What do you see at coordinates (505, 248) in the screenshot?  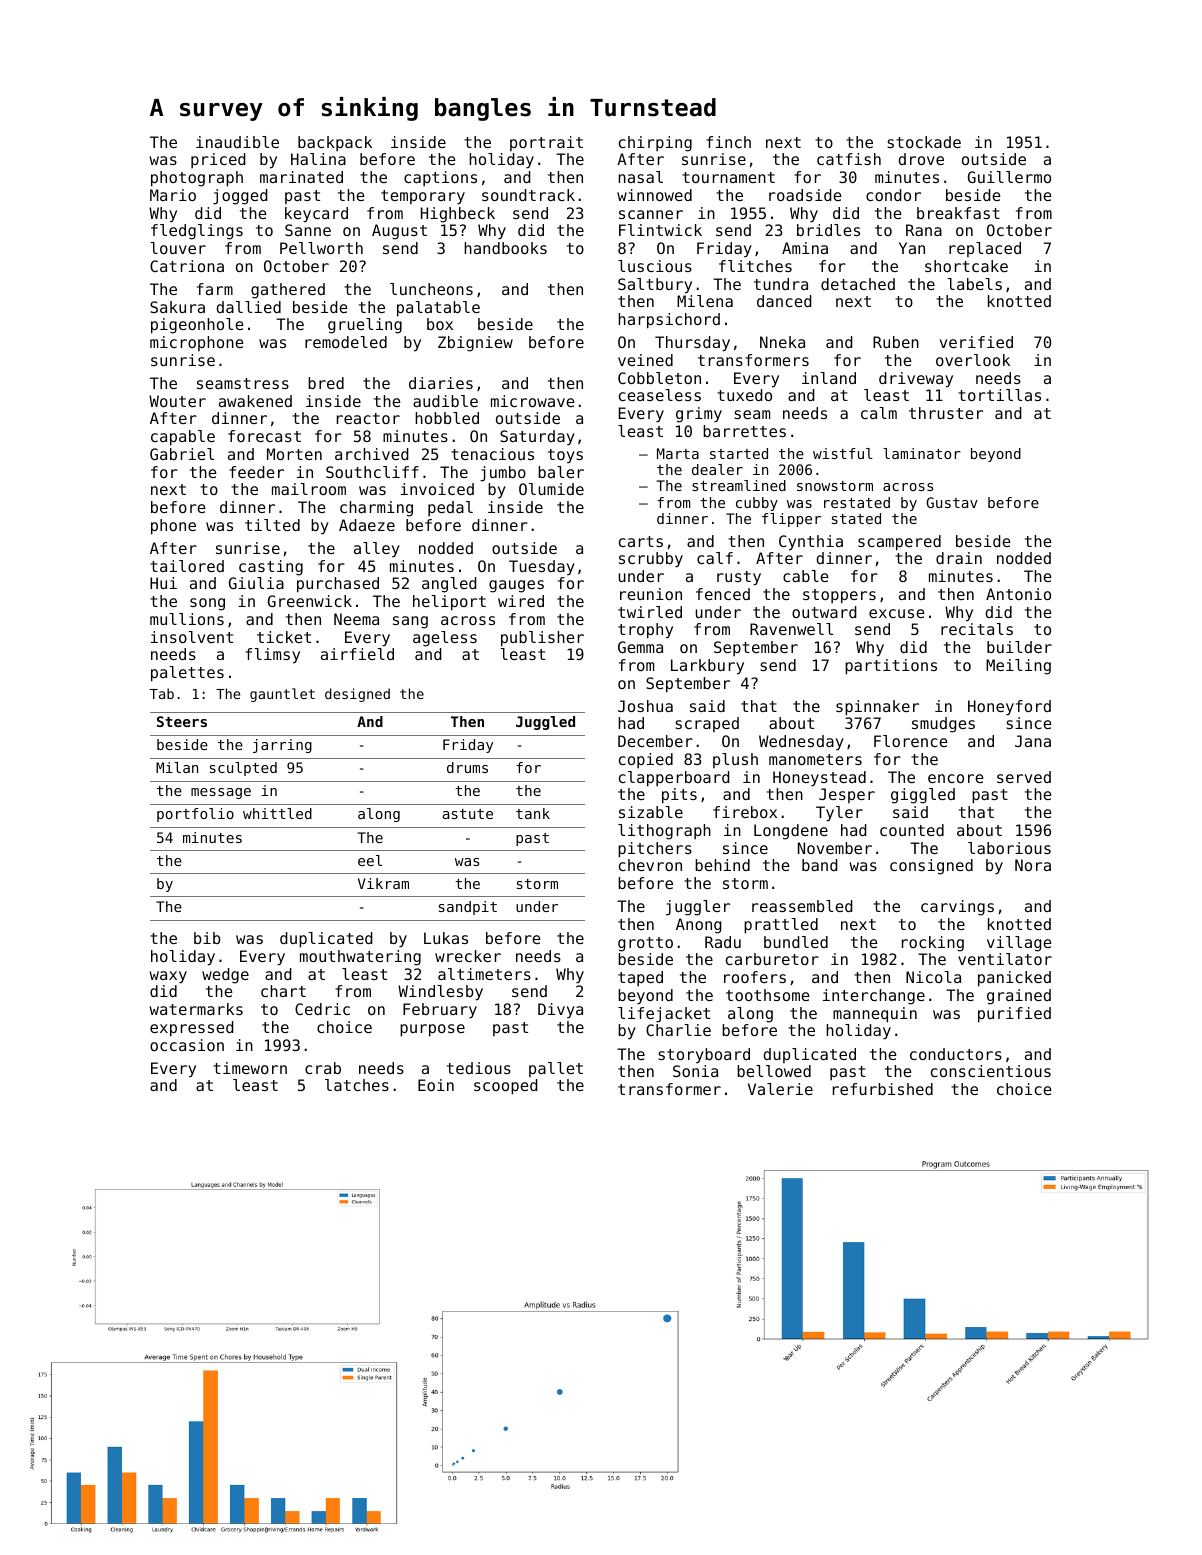 I see `handbooks` at bounding box center [505, 248].
